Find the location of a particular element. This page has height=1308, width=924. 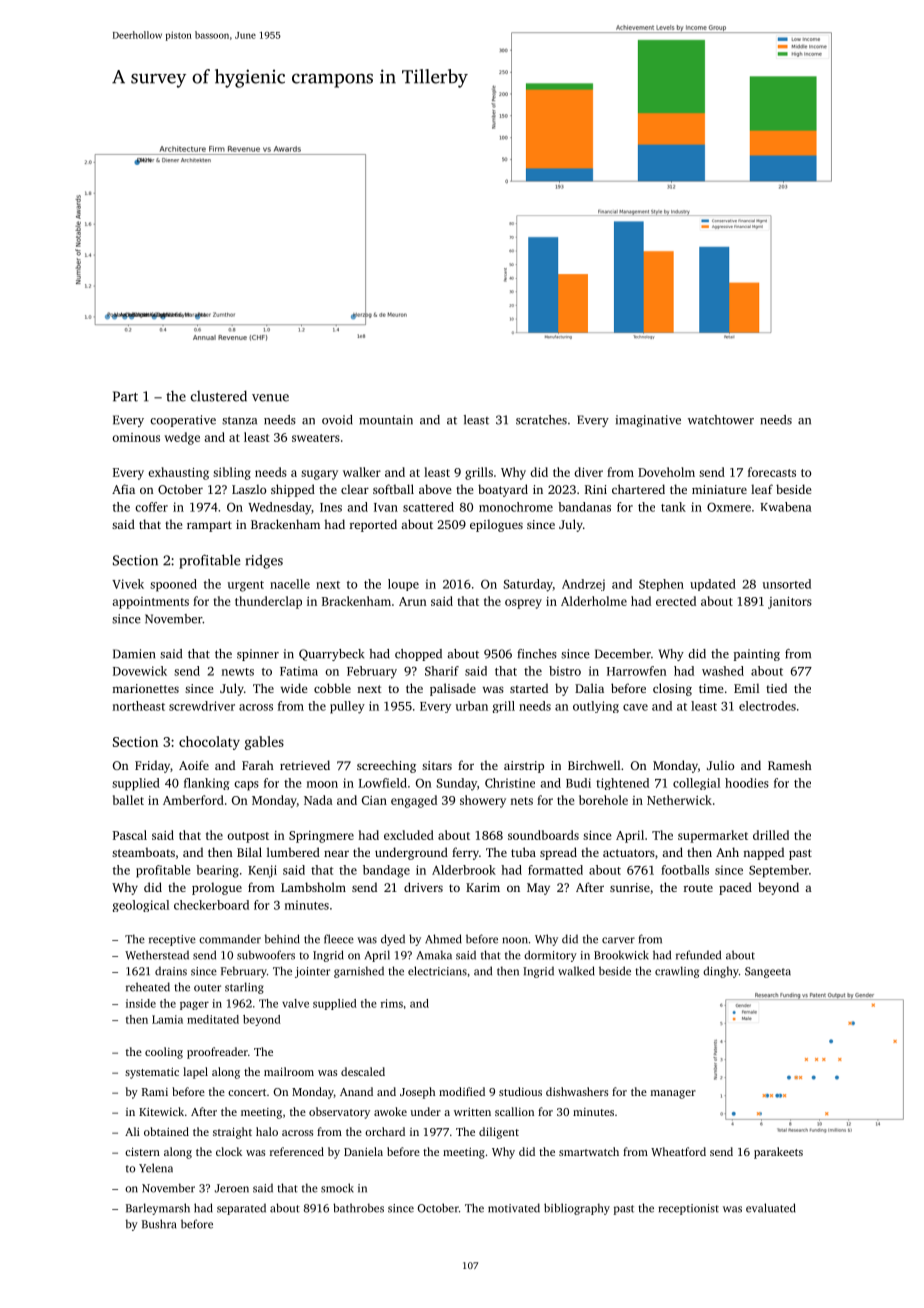

carver is located at coordinates (618, 940).
